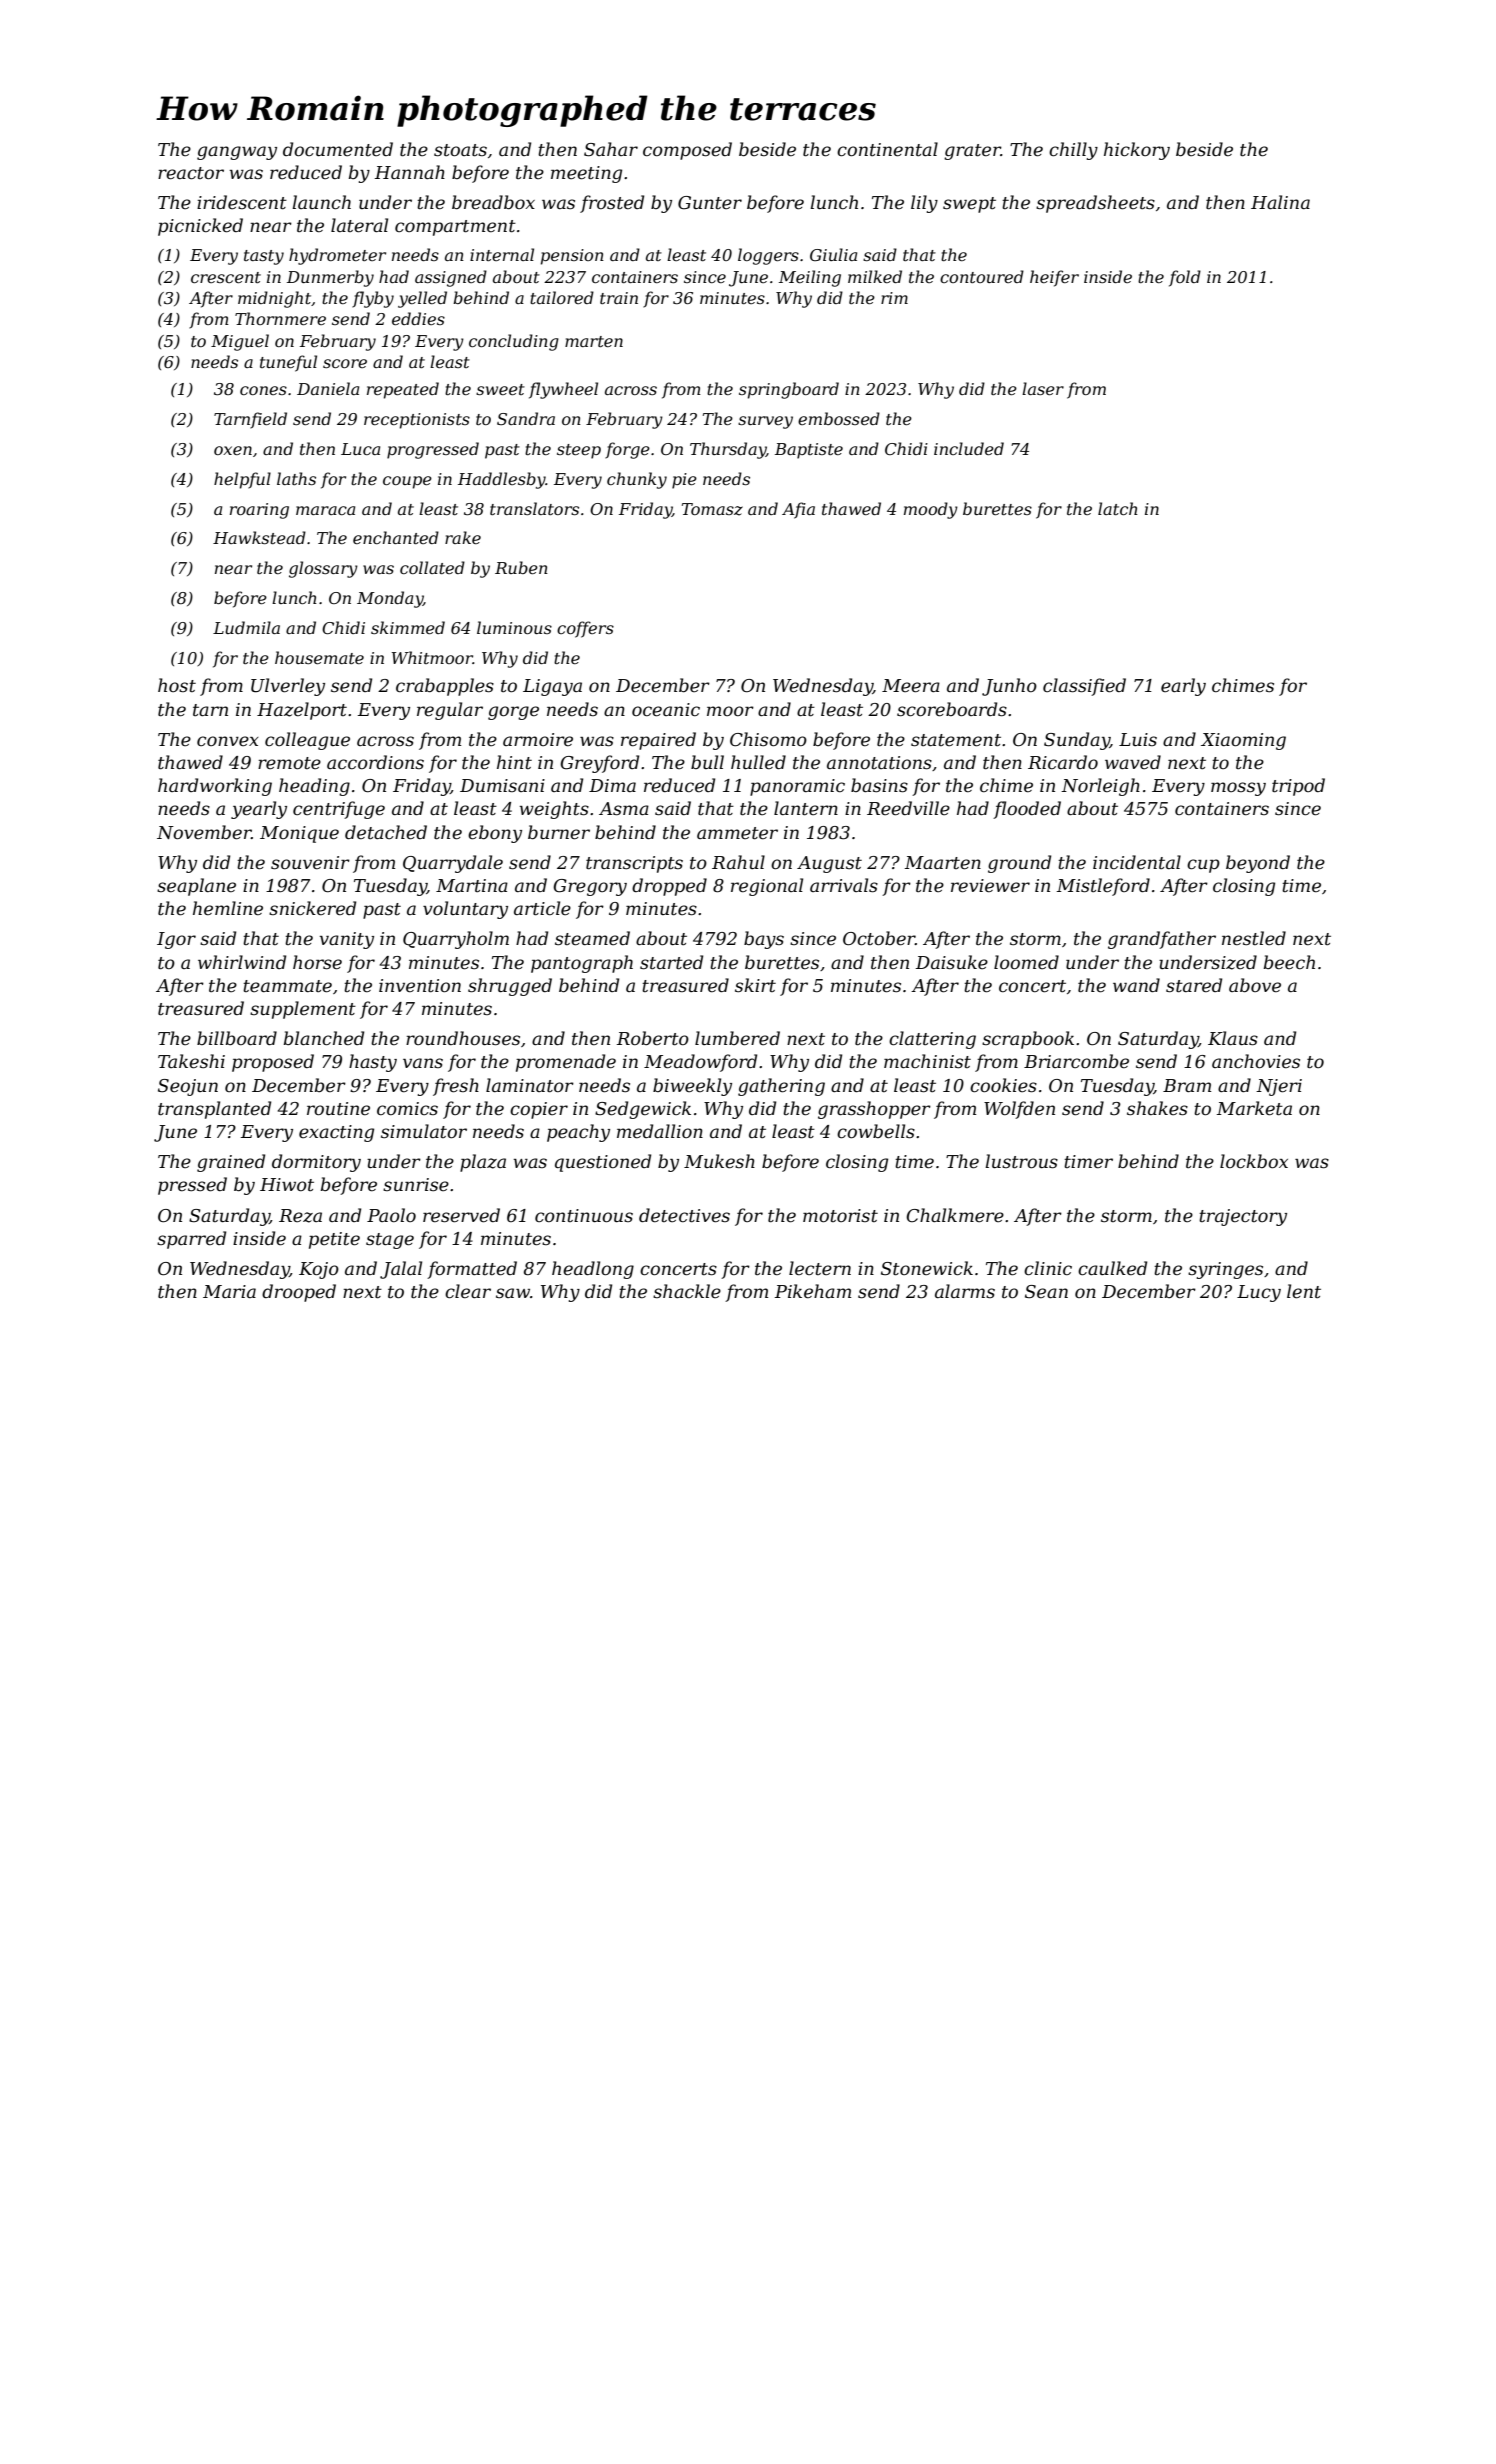 The width and height of the screenshot is (1496, 2464). What do you see at coordinates (927, 1268) in the screenshot?
I see `Stonewick` at bounding box center [927, 1268].
